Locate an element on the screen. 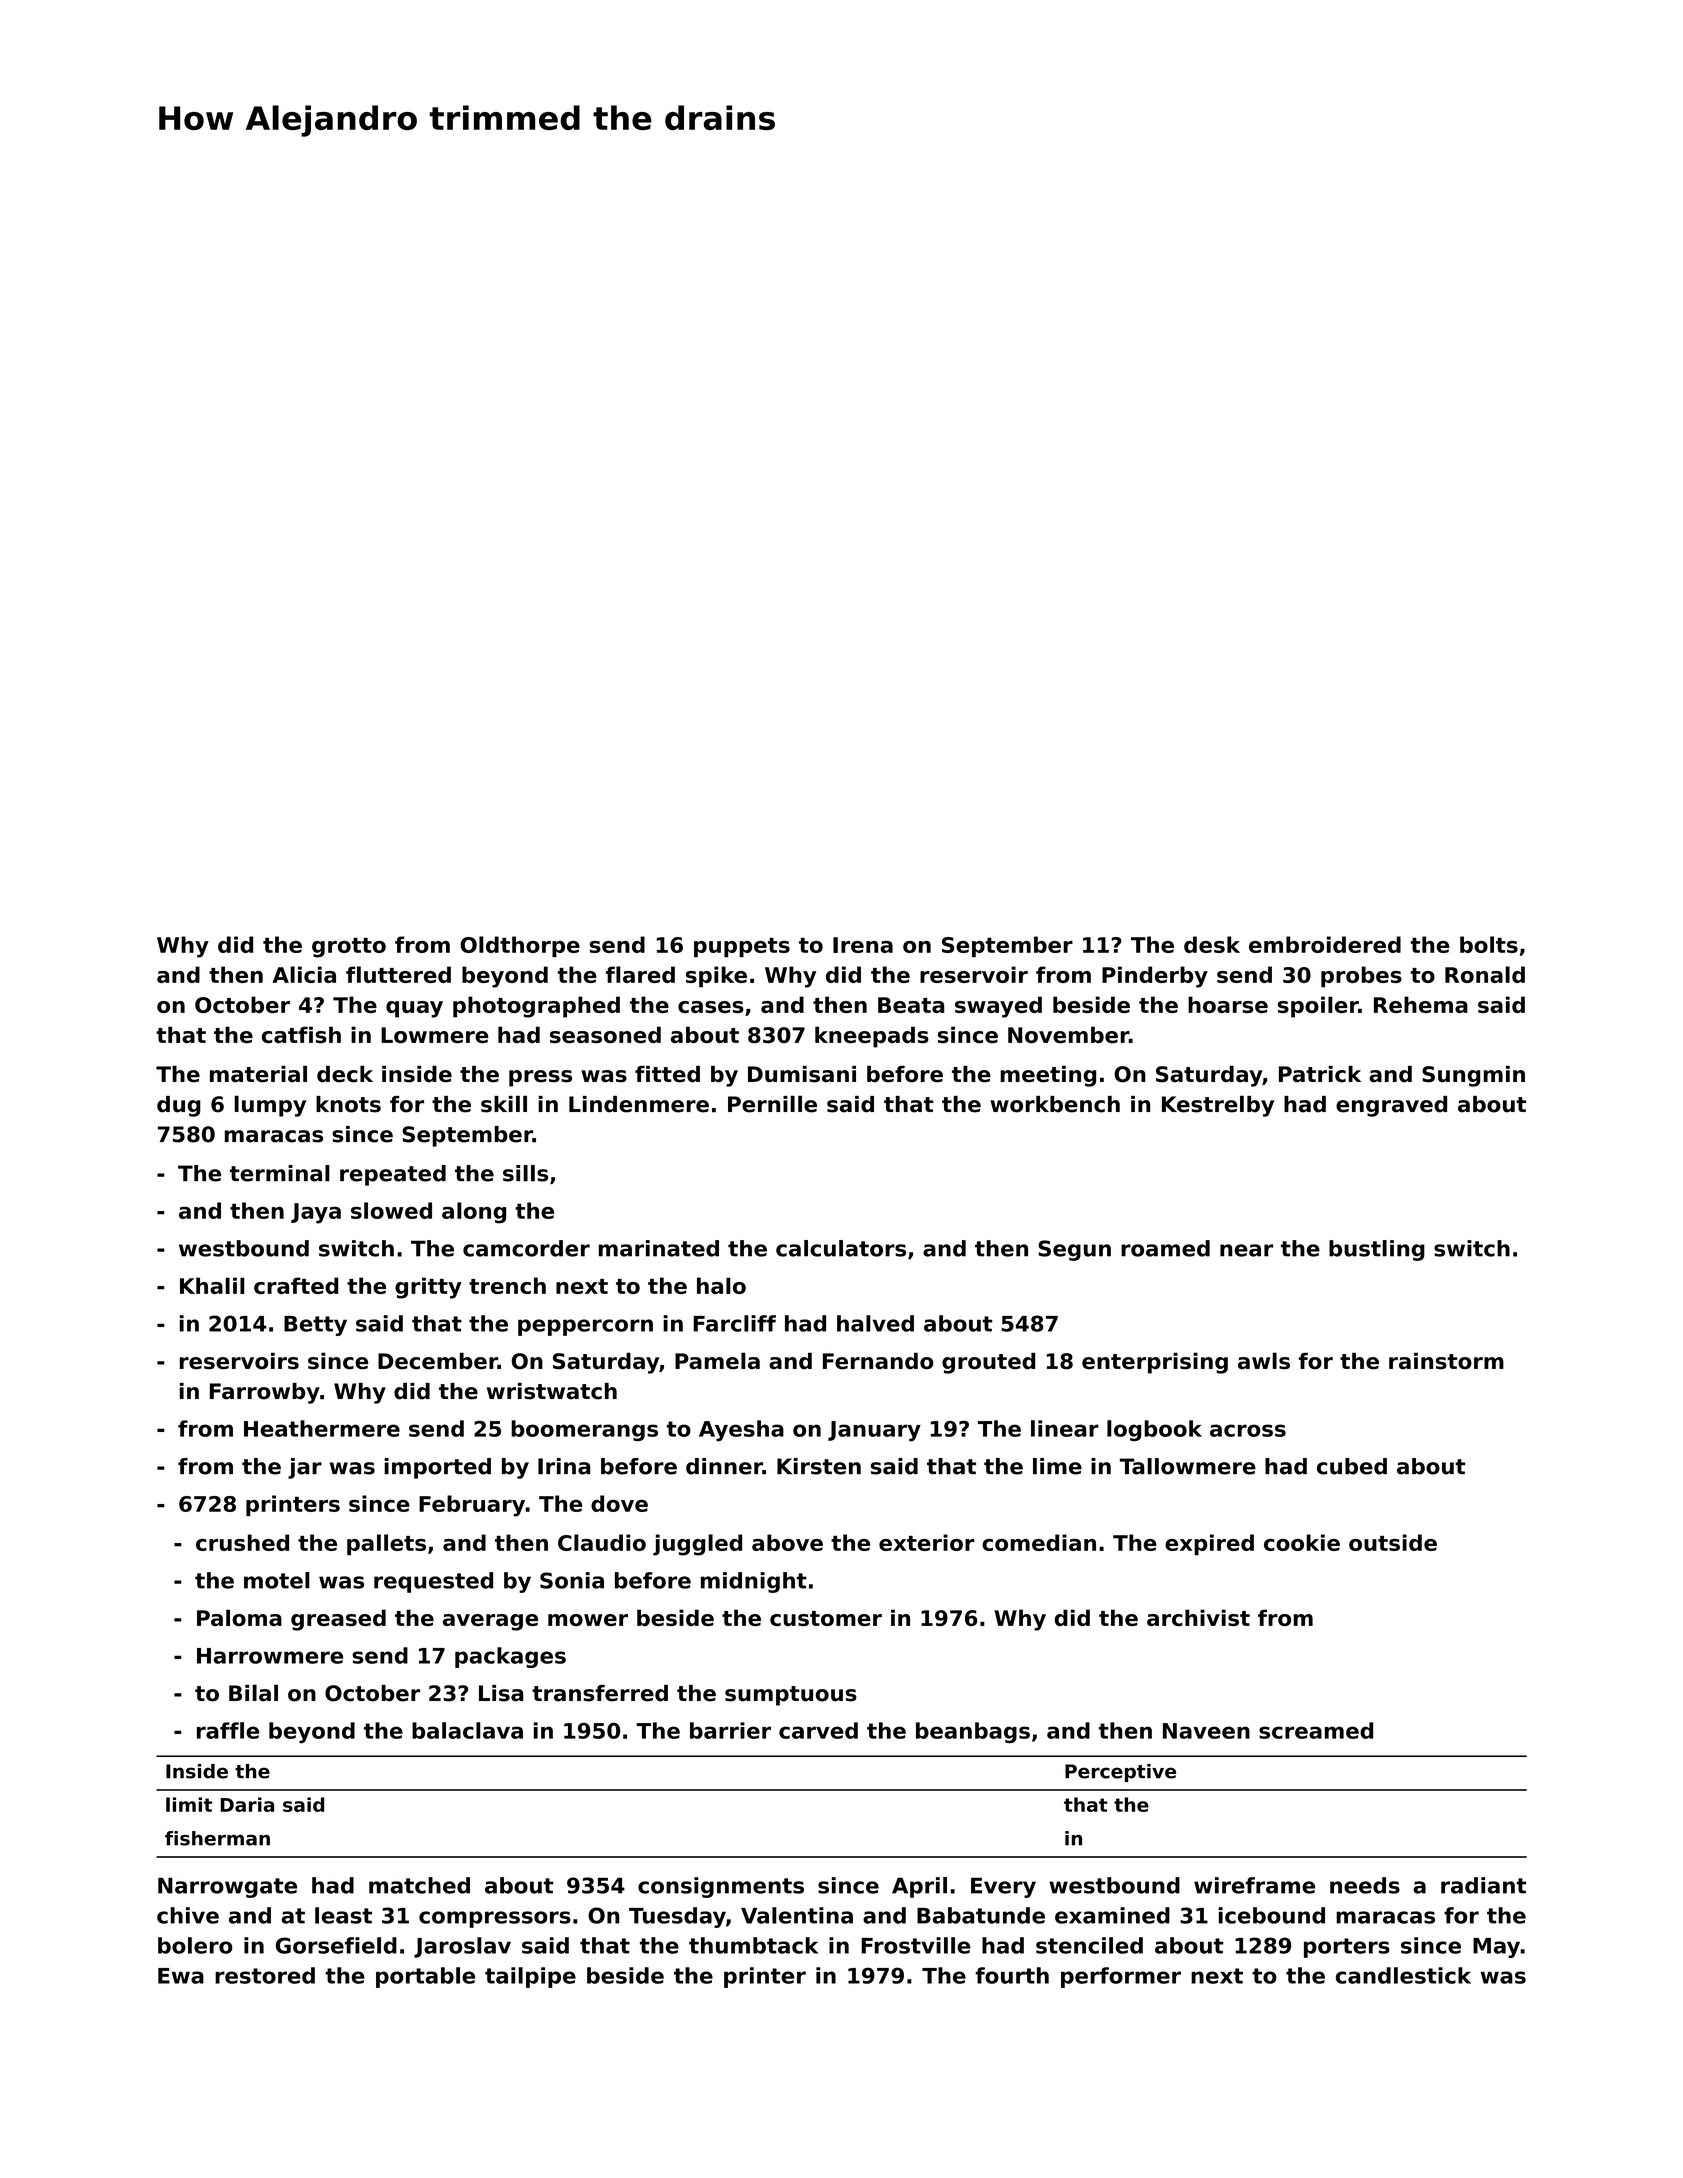  thumbtack is located at coordinates (753, 1945).
